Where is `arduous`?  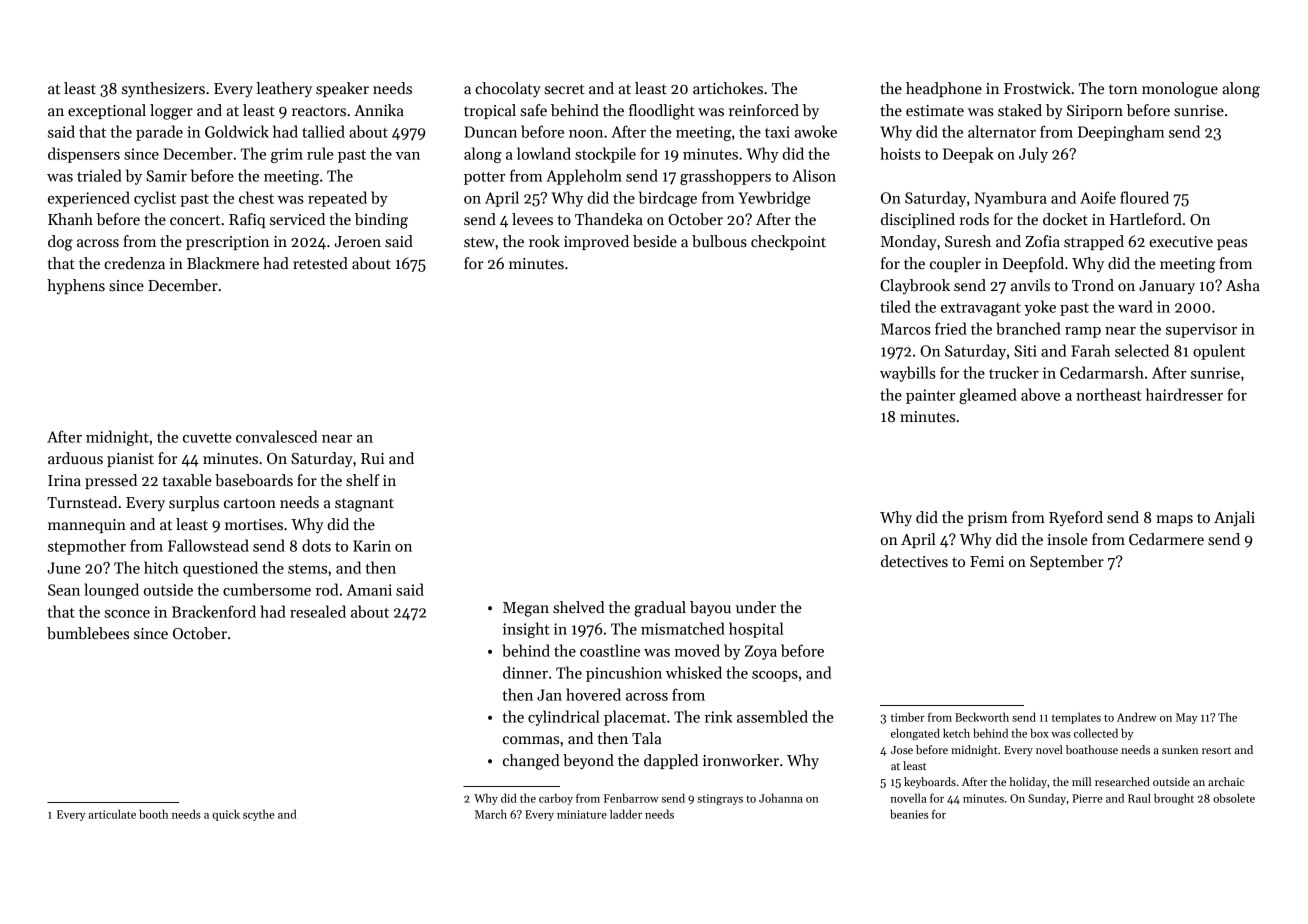 arduous is located at coordinates (75, 458).
